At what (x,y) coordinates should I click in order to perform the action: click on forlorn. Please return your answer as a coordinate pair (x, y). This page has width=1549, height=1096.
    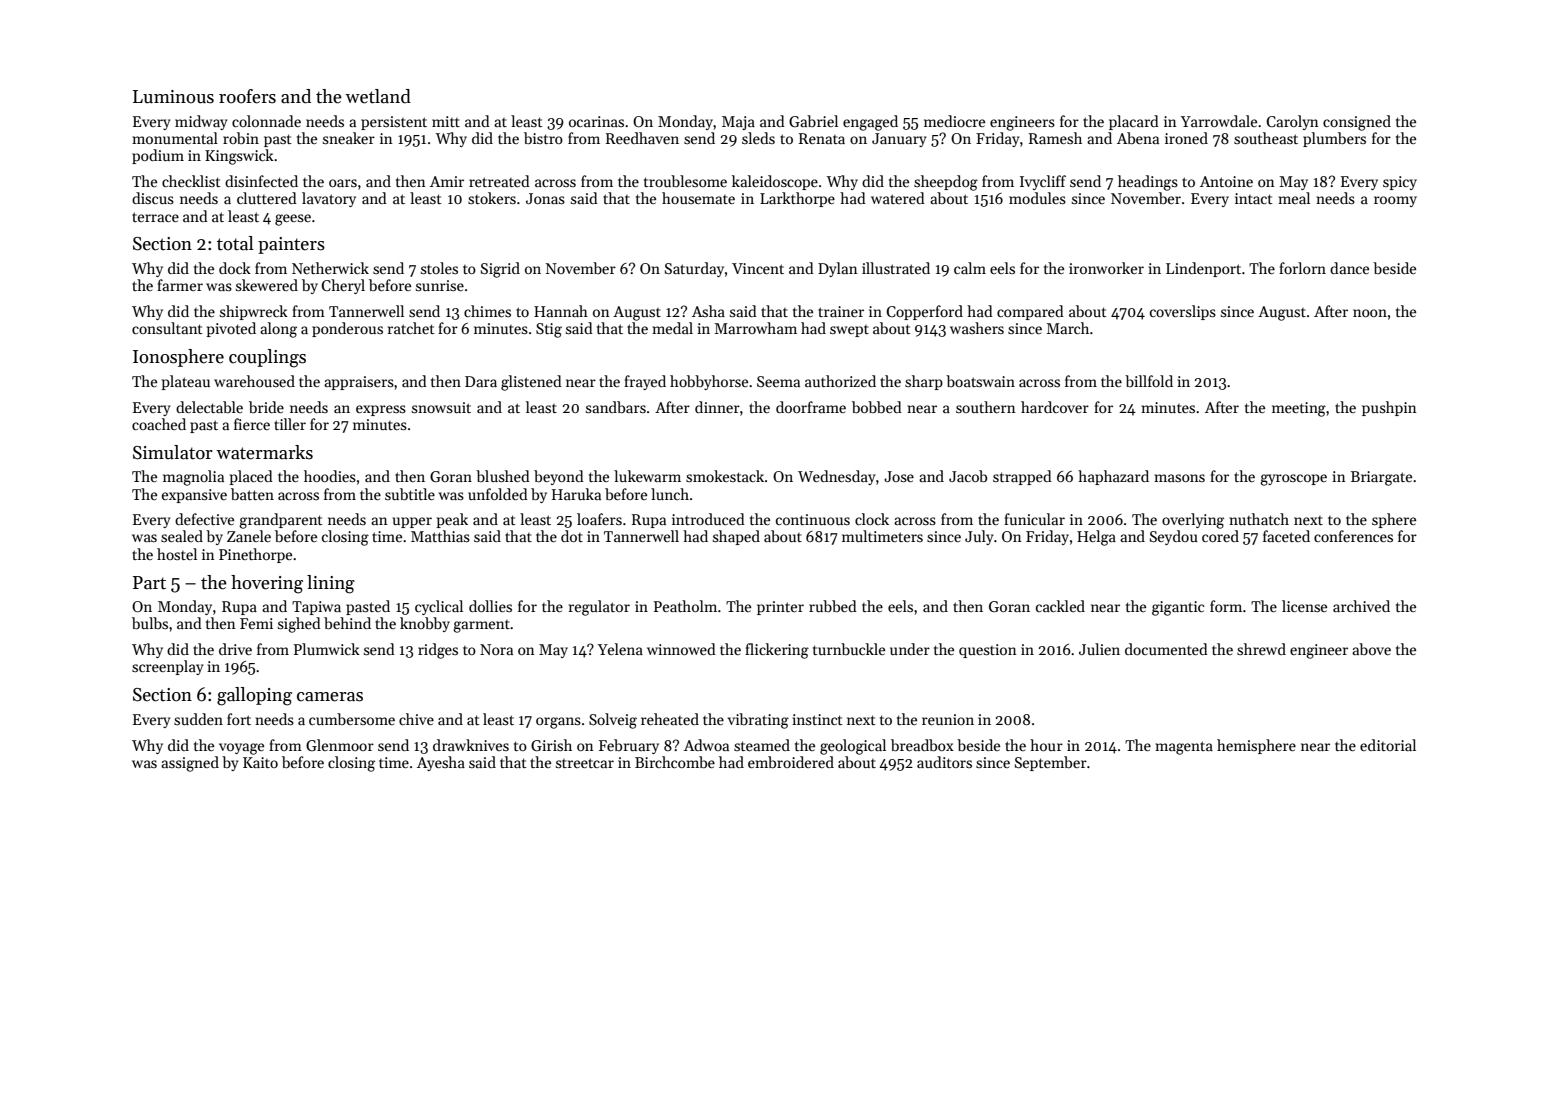
    Looking at the image, I should click on (1302, 268).
